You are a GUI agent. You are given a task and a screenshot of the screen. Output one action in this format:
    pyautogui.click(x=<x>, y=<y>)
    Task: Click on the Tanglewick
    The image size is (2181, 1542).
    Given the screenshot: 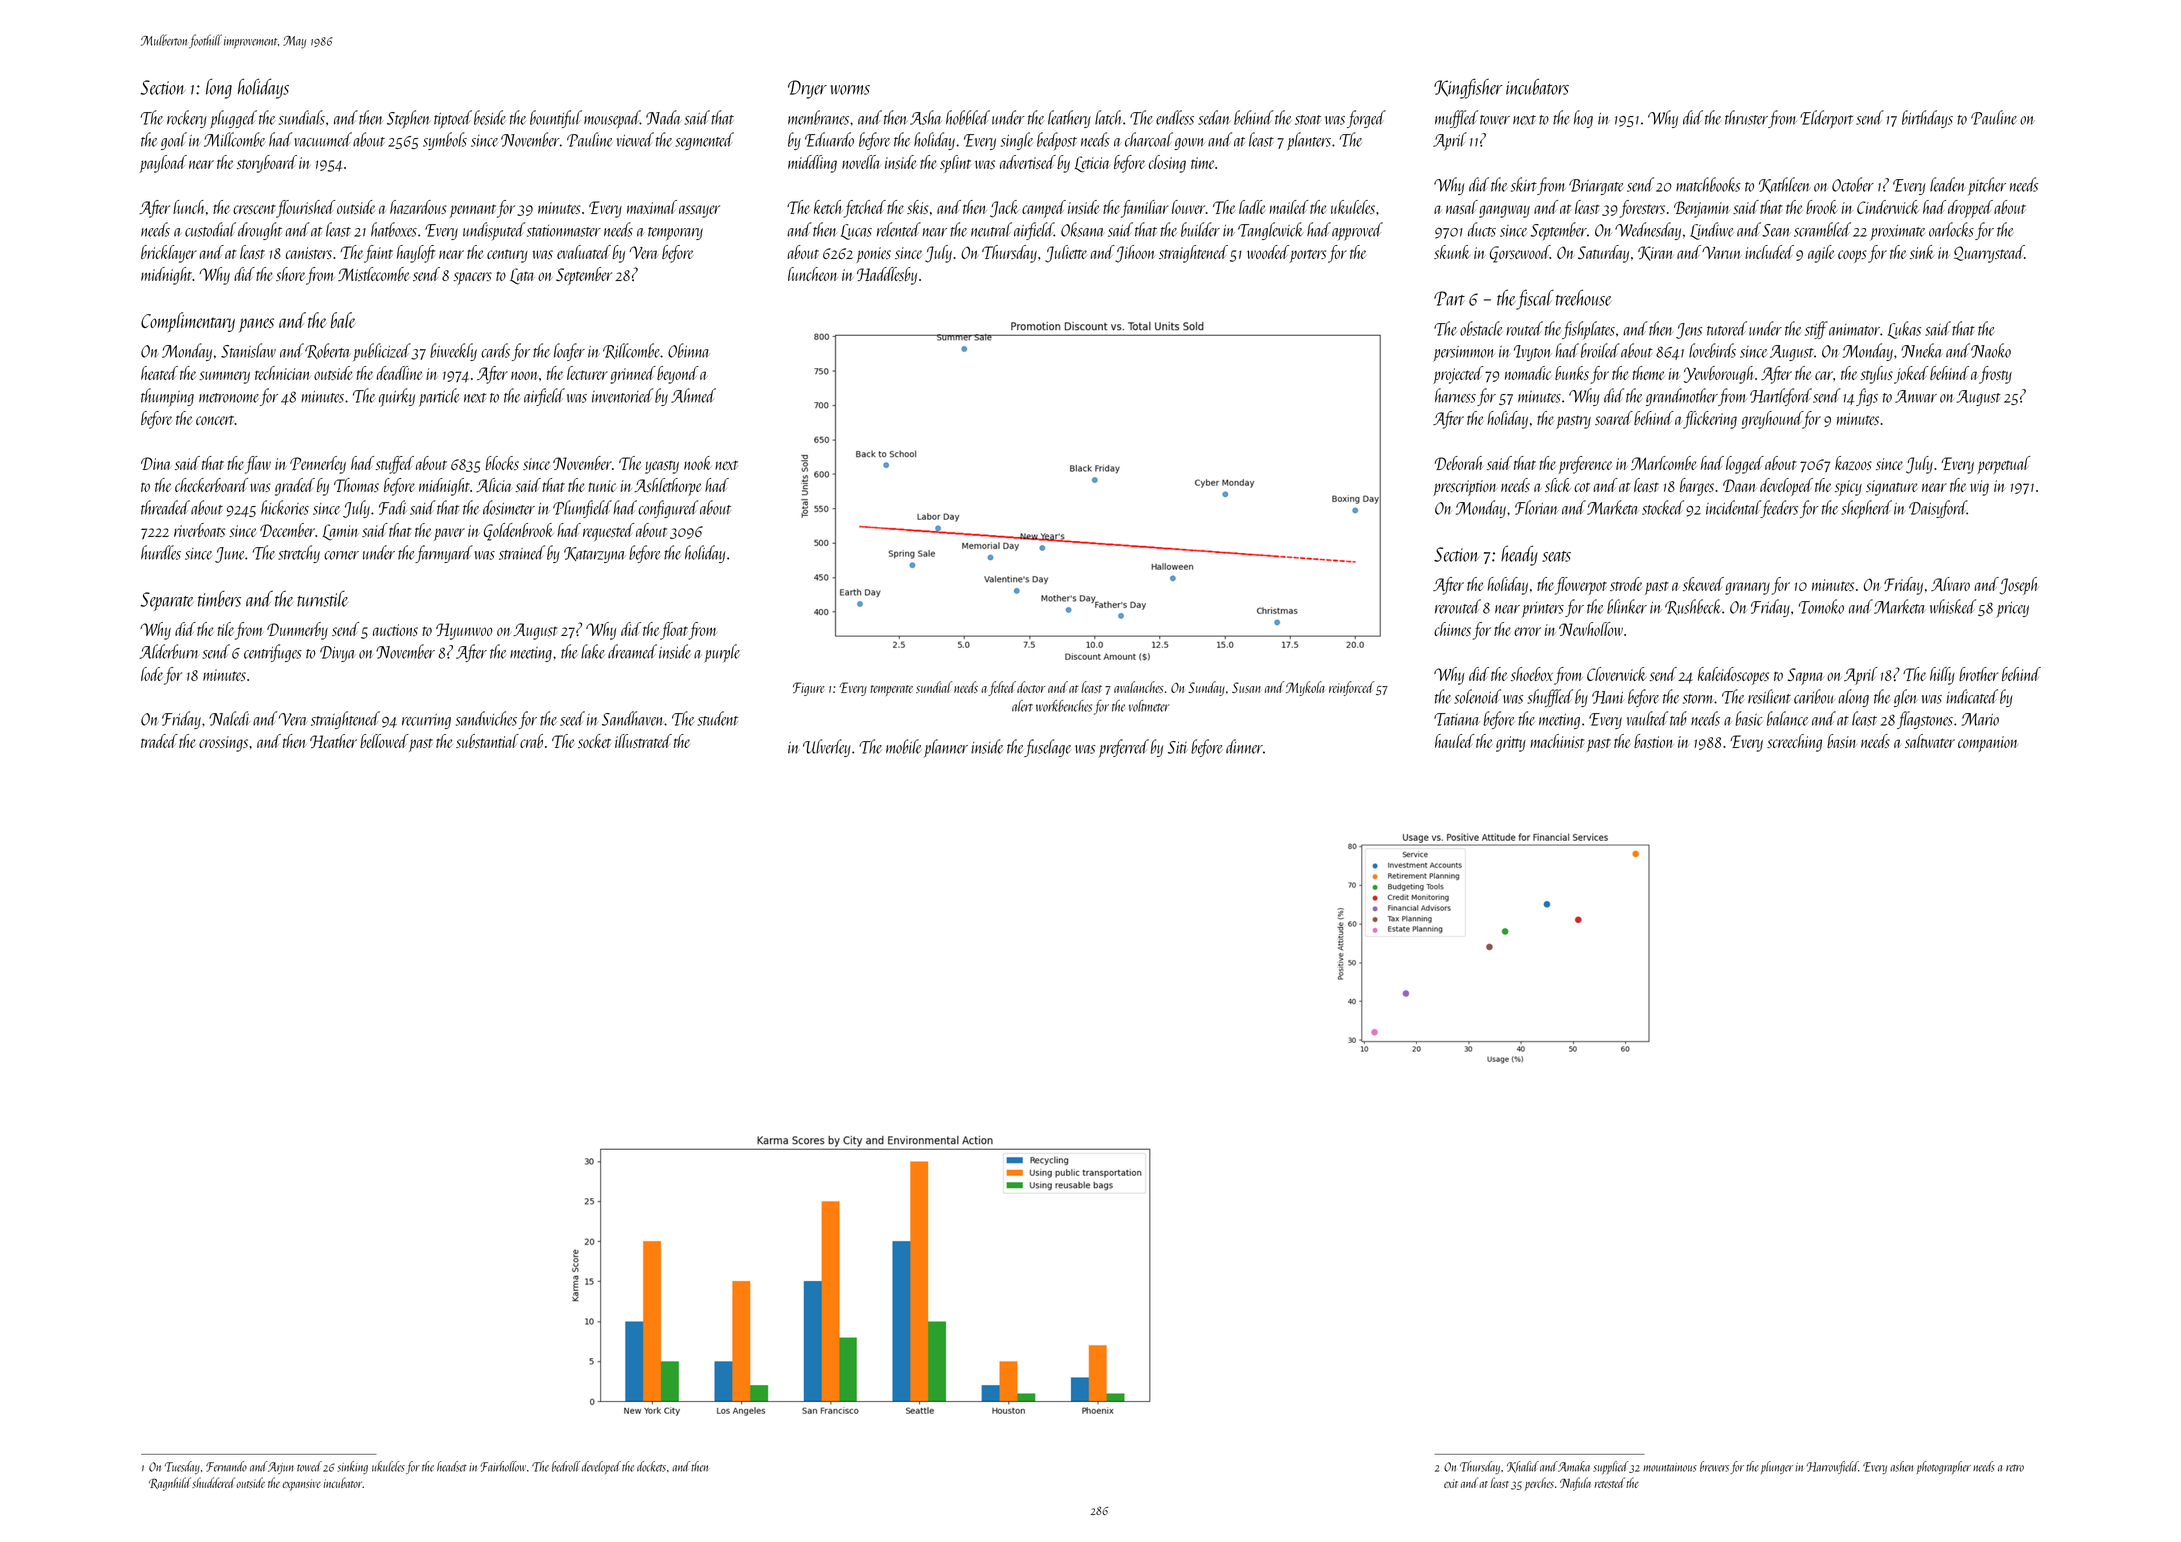 What is the action you would take?
    pyautogui.click(x=1271, y=231)
